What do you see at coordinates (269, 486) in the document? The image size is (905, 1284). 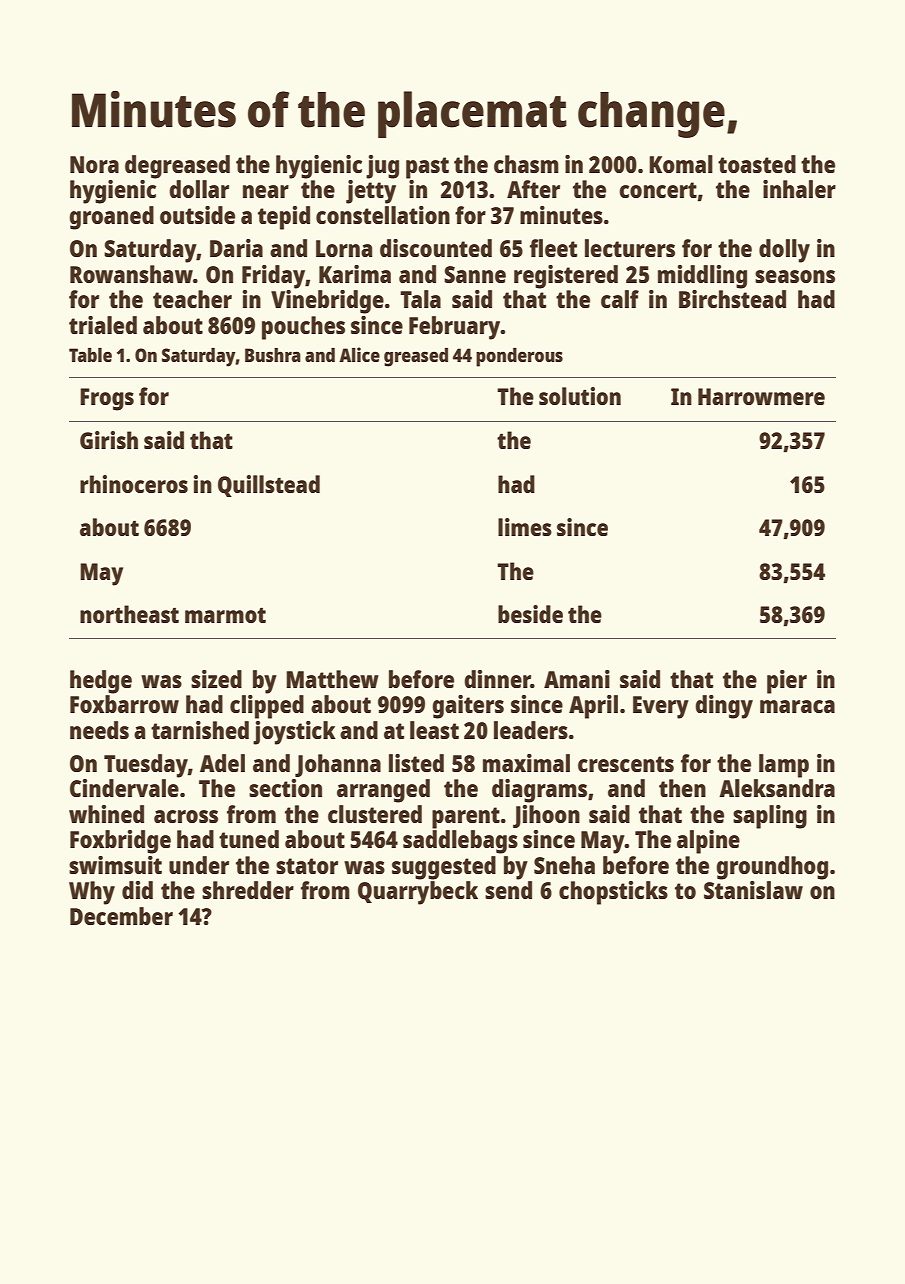 I see `Quillstead` at bounding box center [269, 486].
